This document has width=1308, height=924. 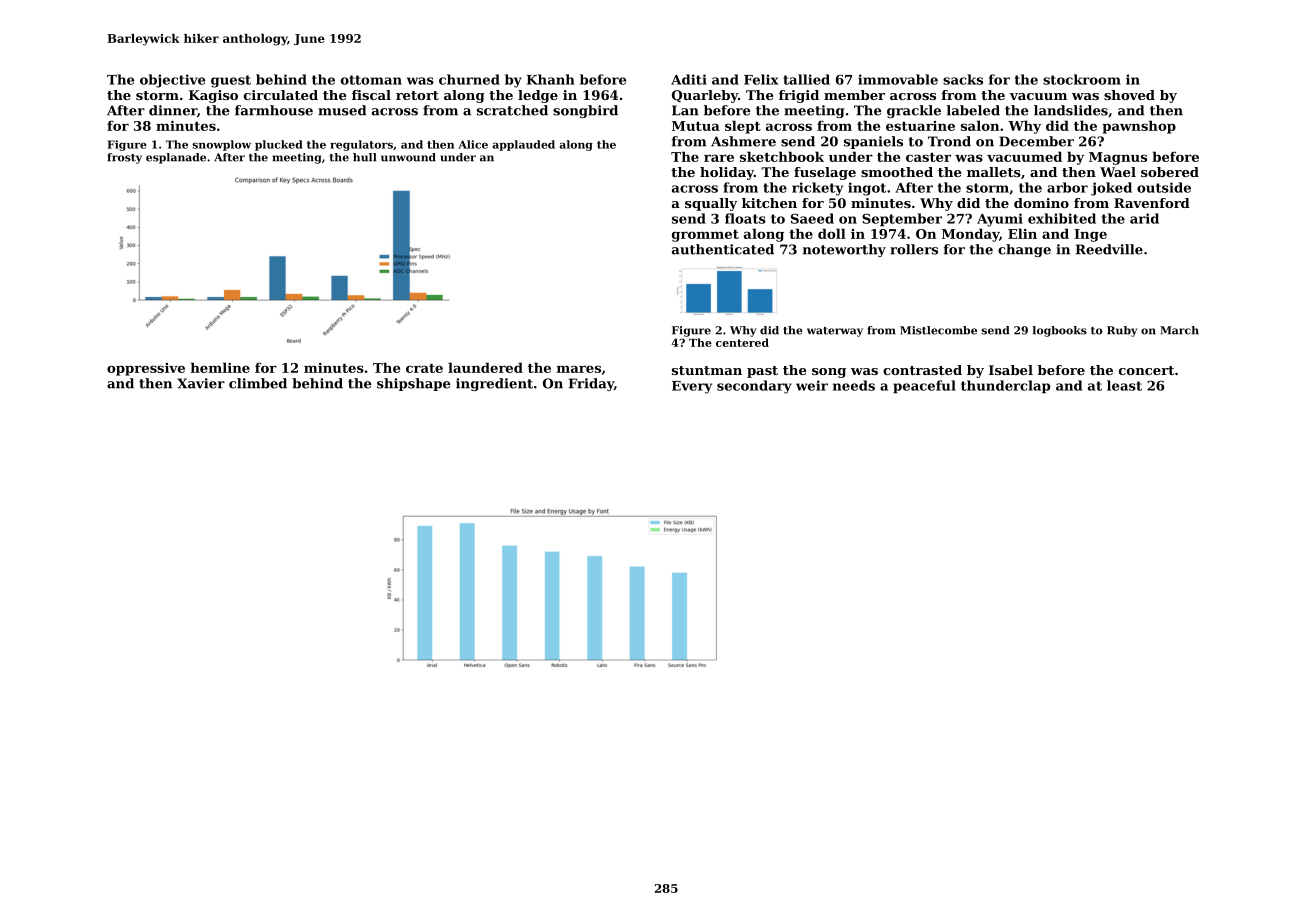 What do you see at coordinates (1041, 203) in the document?
I see `domino` at bounding box center [1041, 203].
